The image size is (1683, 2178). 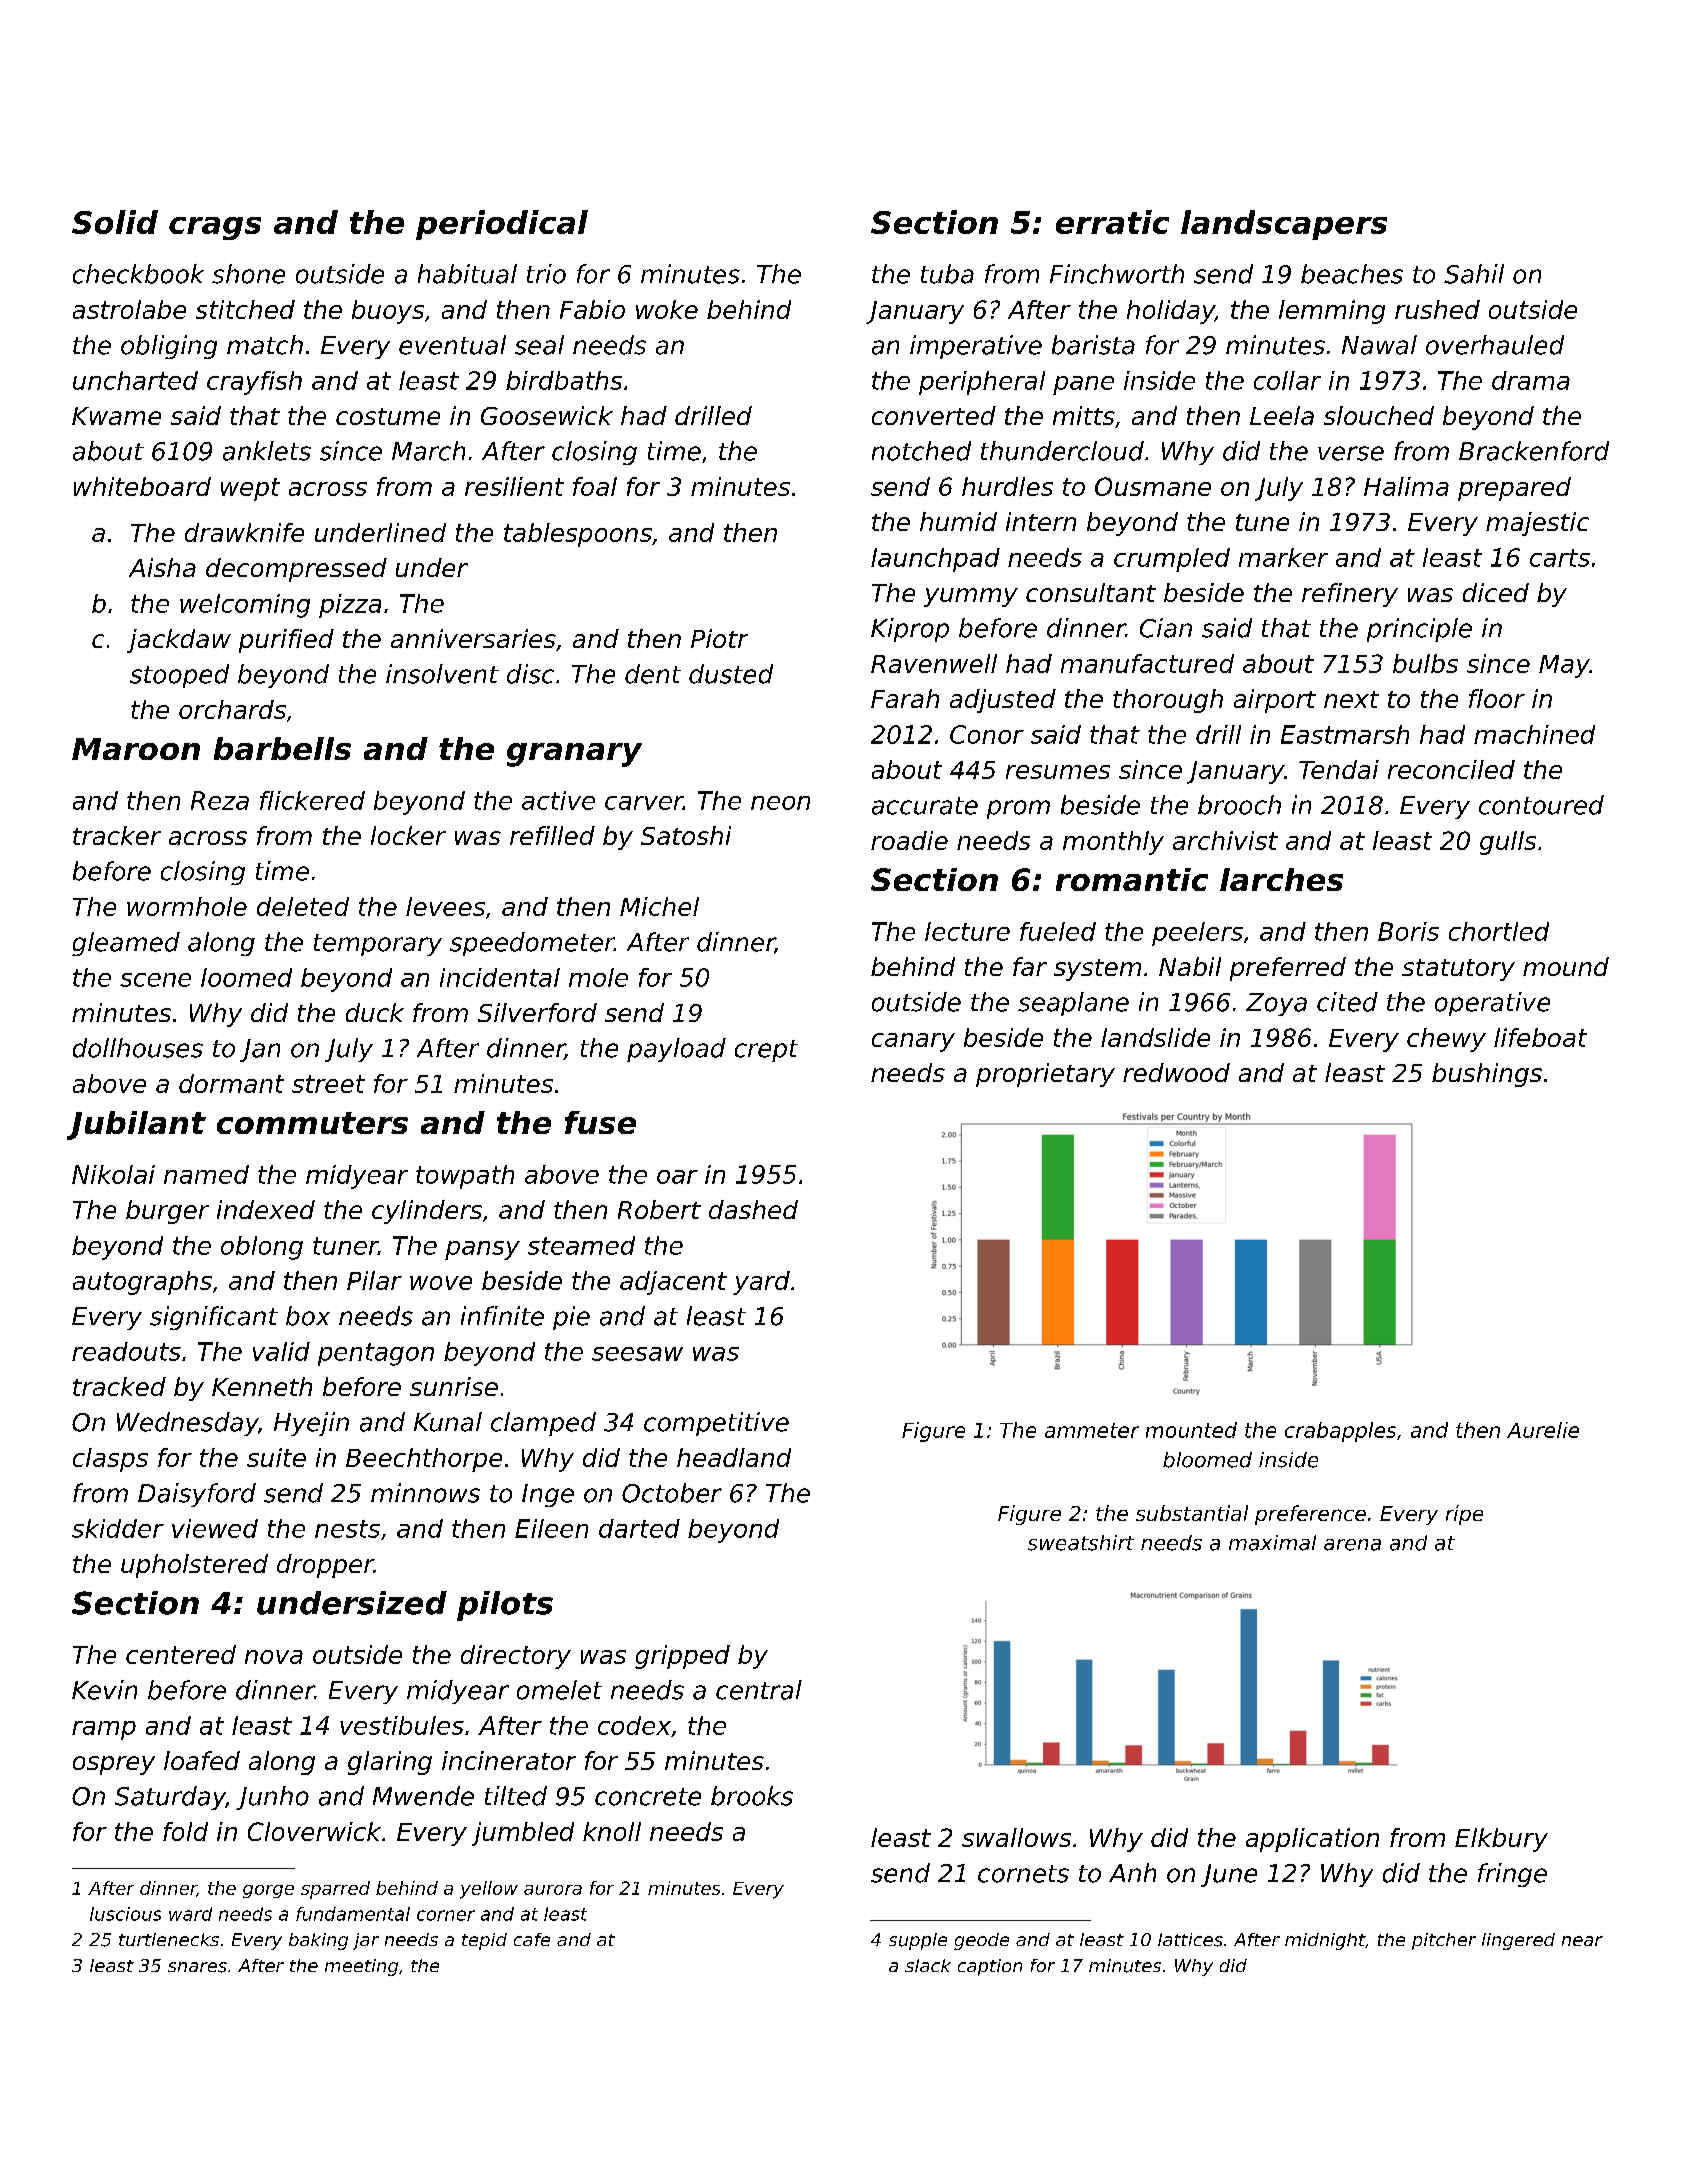 I want to click on reconciled, so click(x=1451, y=769).
